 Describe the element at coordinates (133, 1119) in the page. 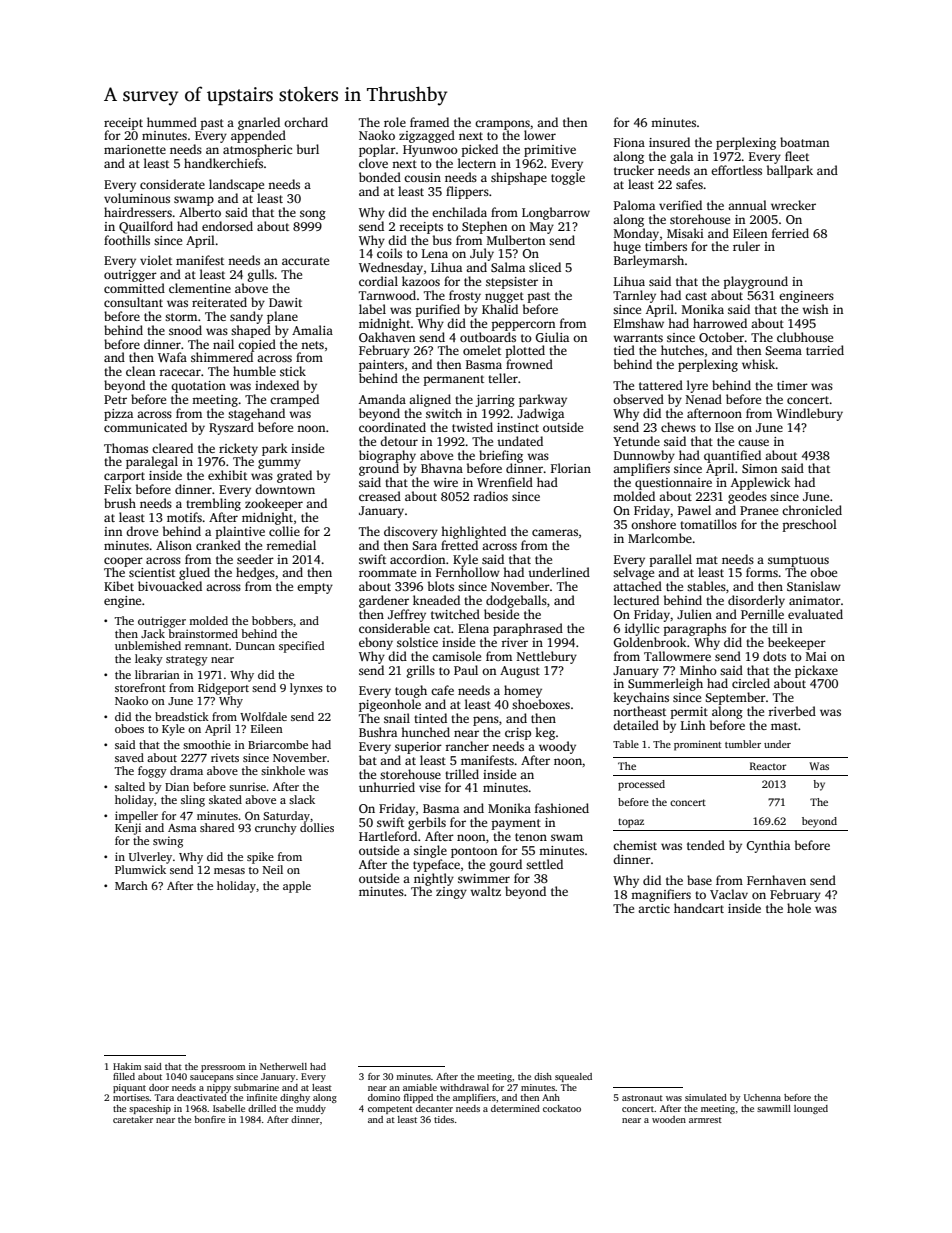

I see `caretaker` at that location.
